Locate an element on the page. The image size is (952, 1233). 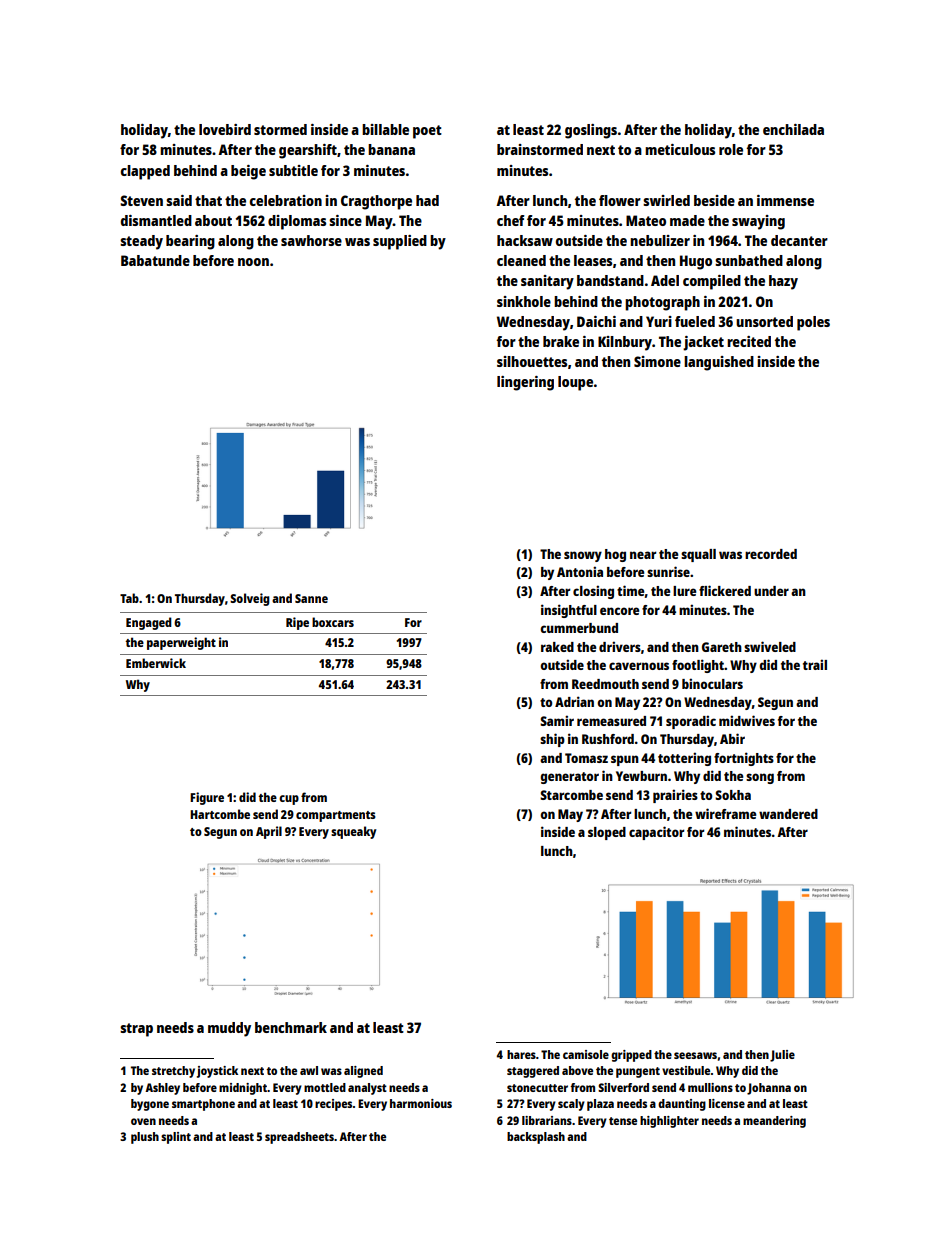
Hartcombe is located at coordinates (220, 814).
